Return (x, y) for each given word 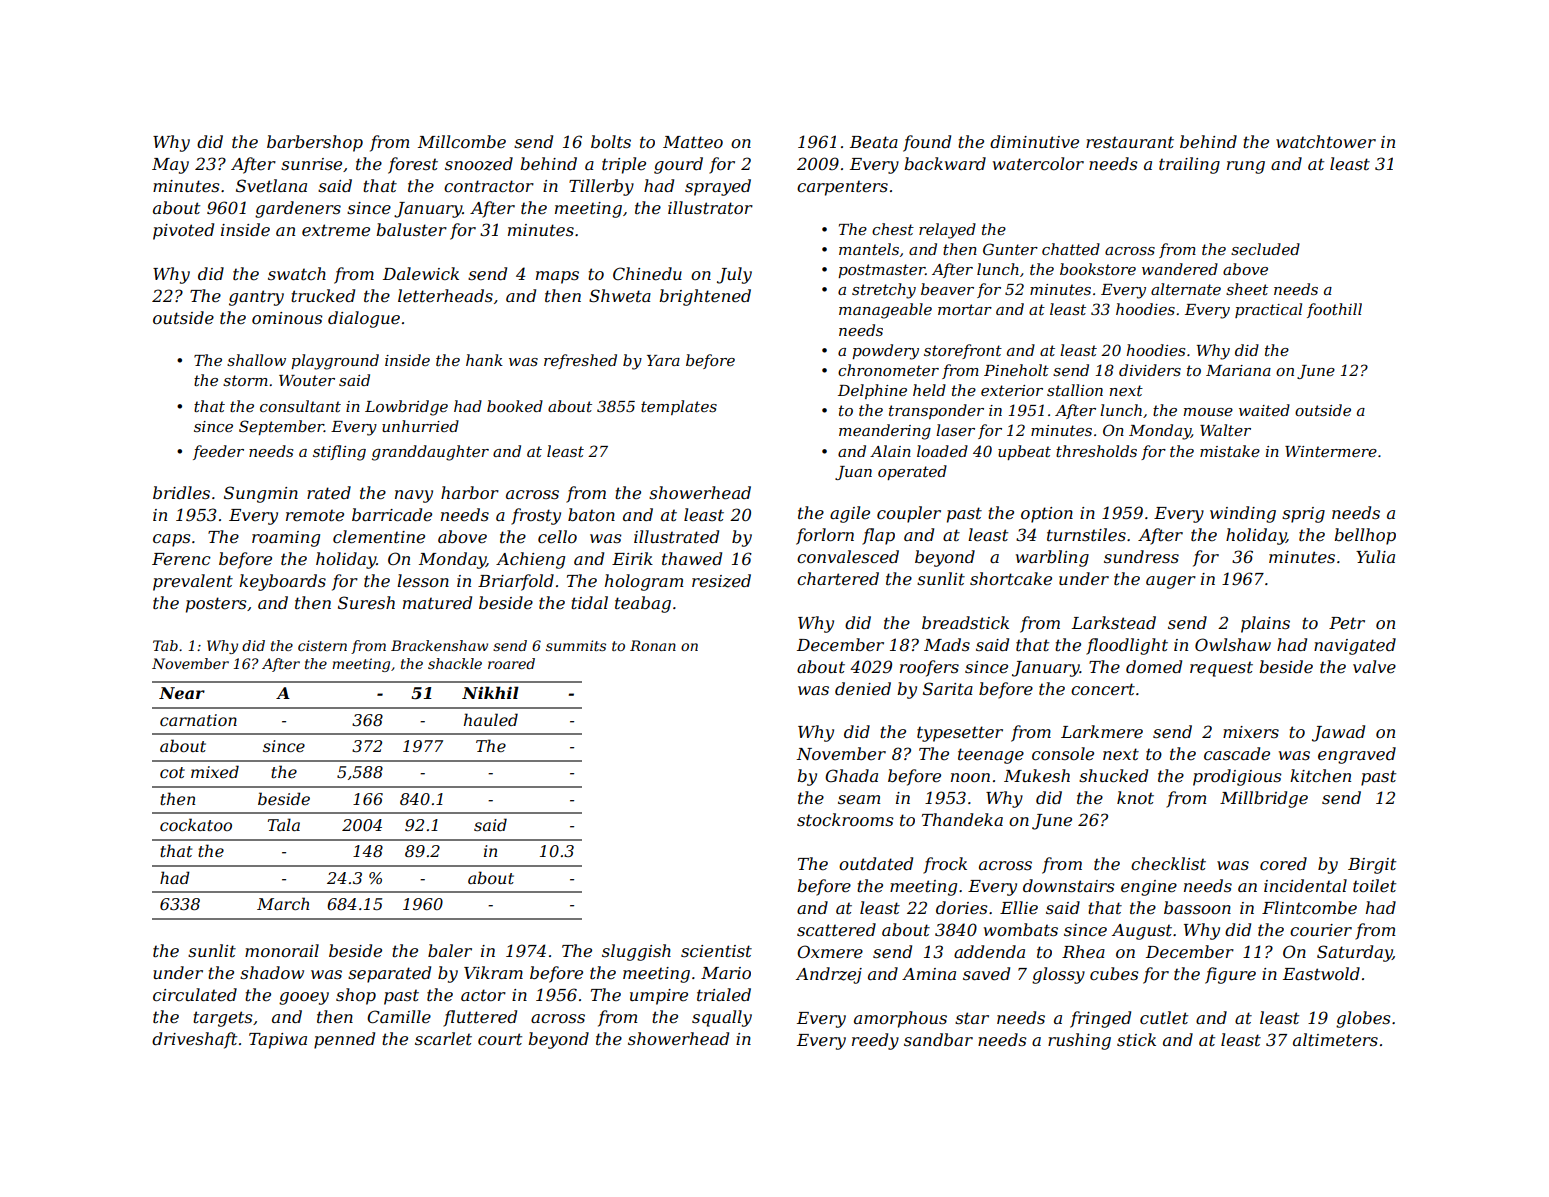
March (283, 903)
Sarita (948, 688)
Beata (874, 142)
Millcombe (462, 141)
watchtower (1326, 141)
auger (1171, 582)
